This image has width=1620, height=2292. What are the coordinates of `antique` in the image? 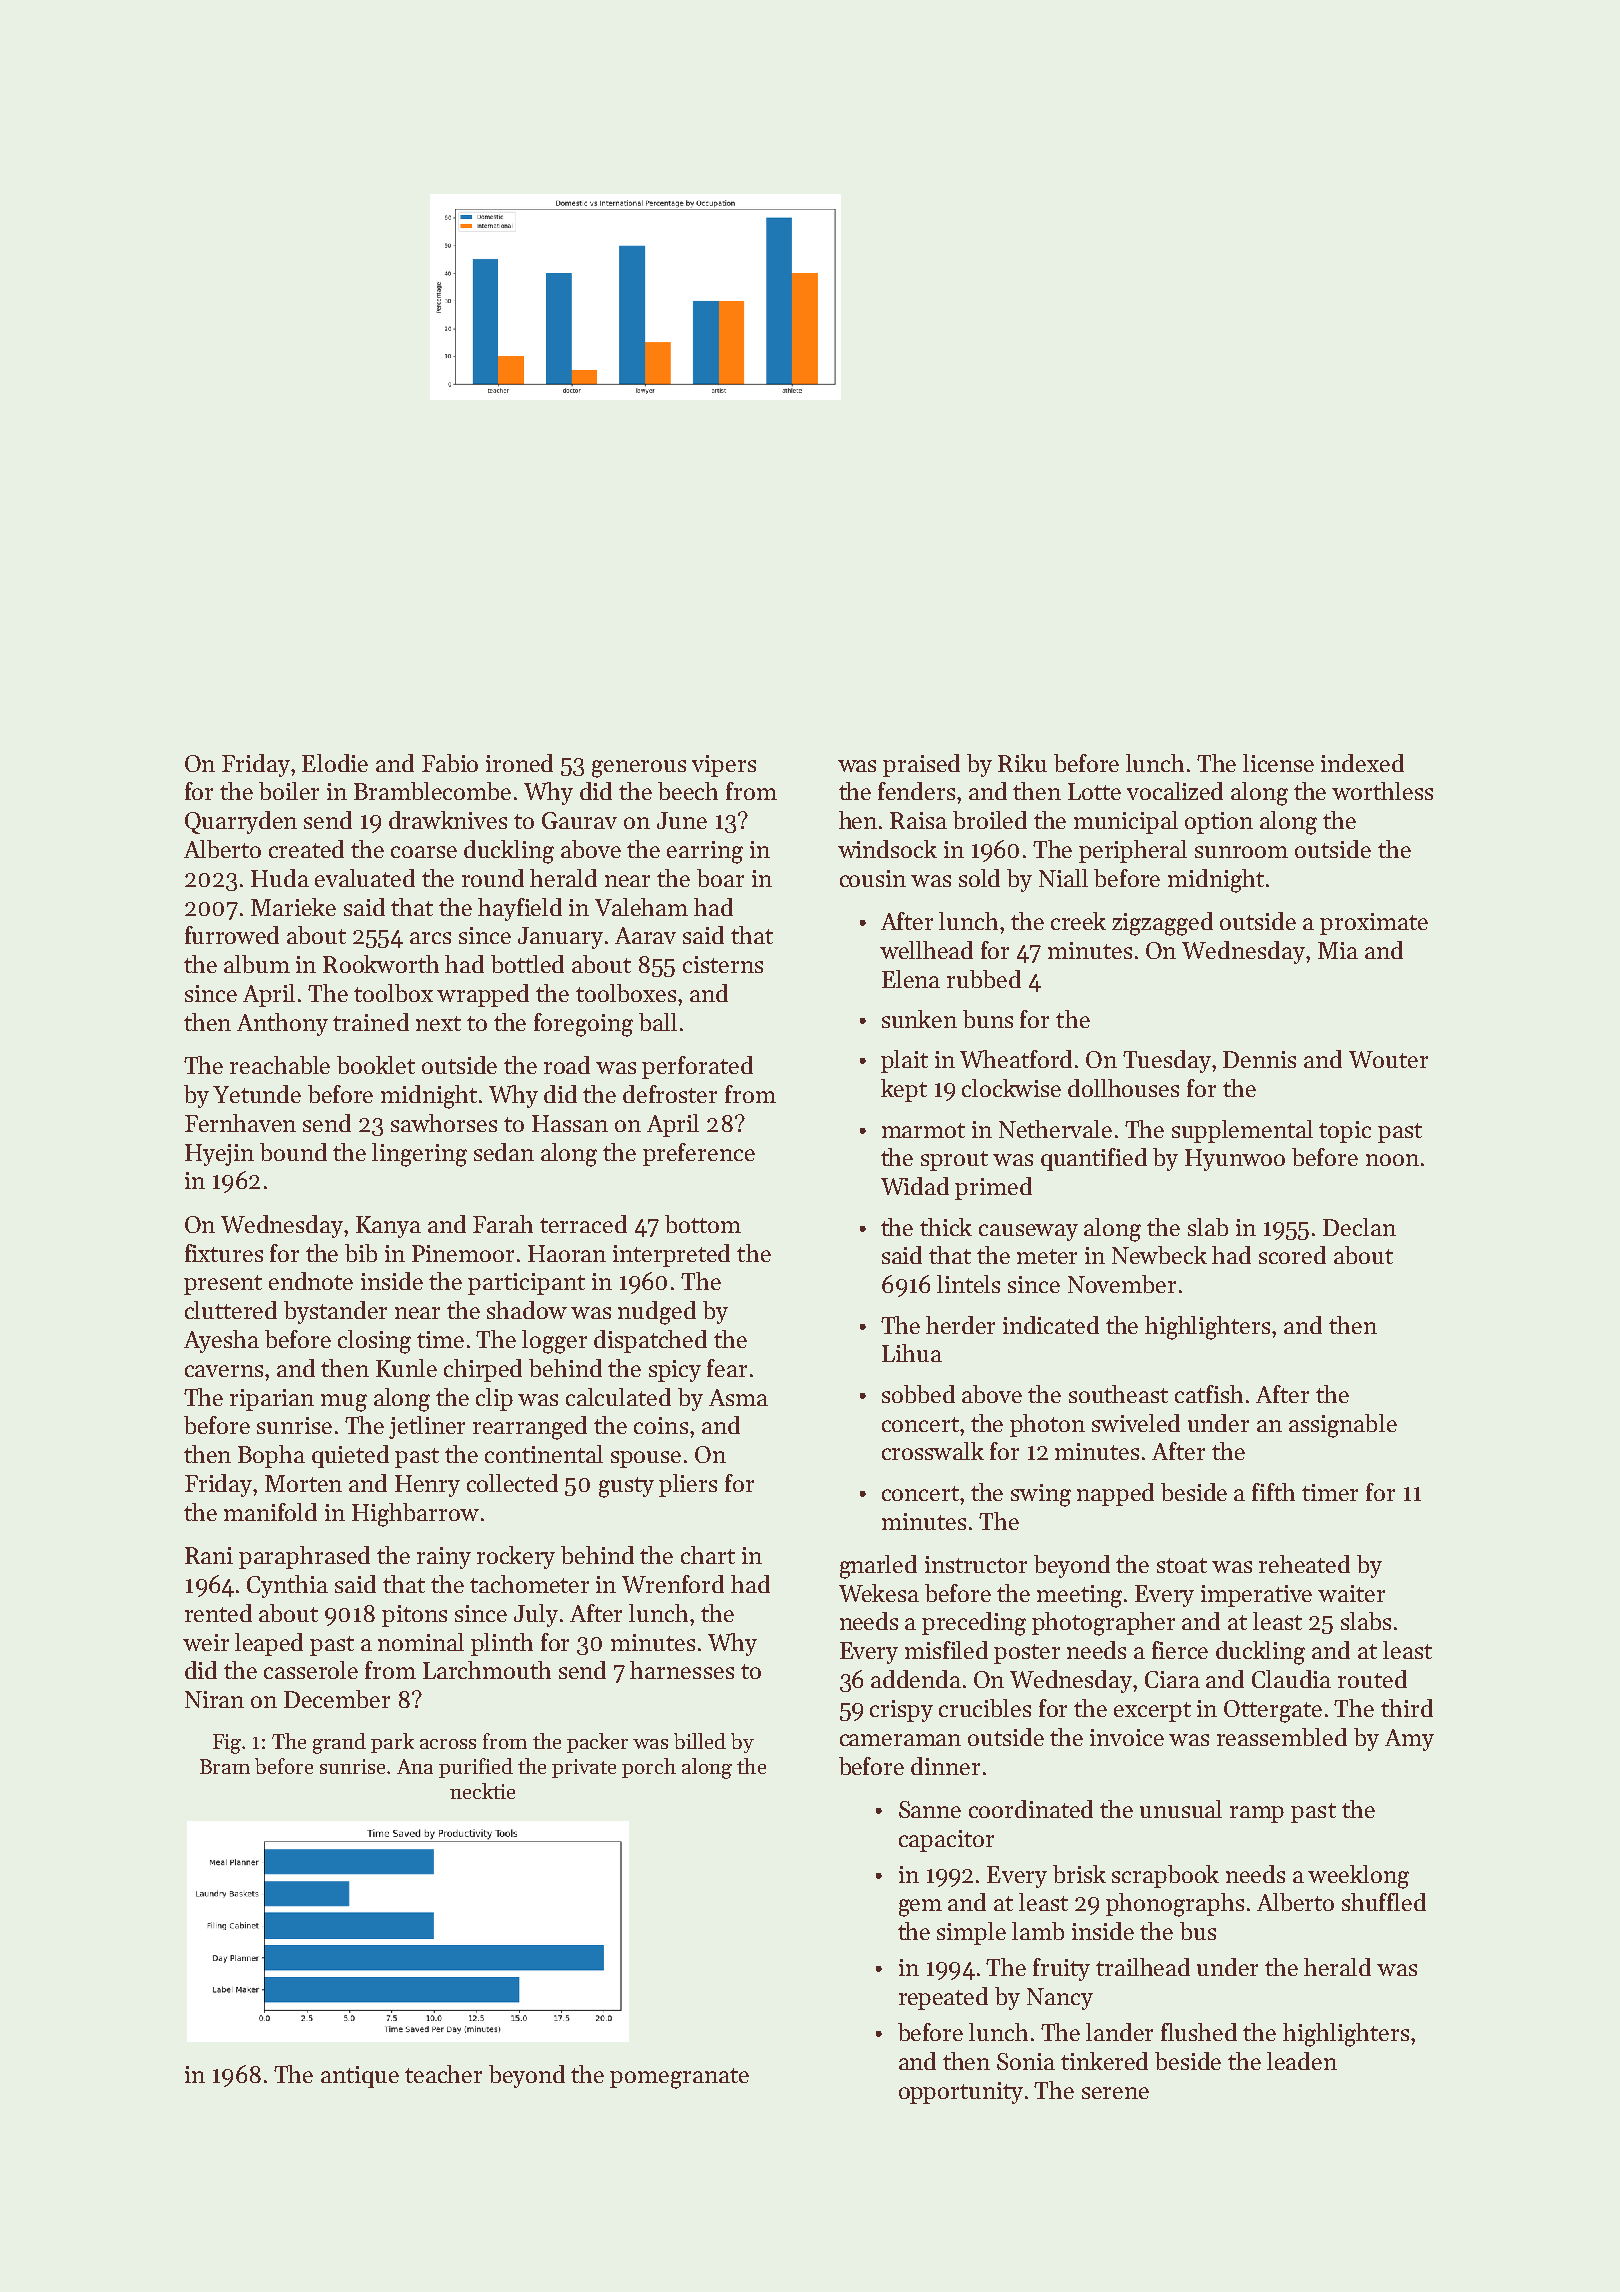 It's located at (360, 2077).
